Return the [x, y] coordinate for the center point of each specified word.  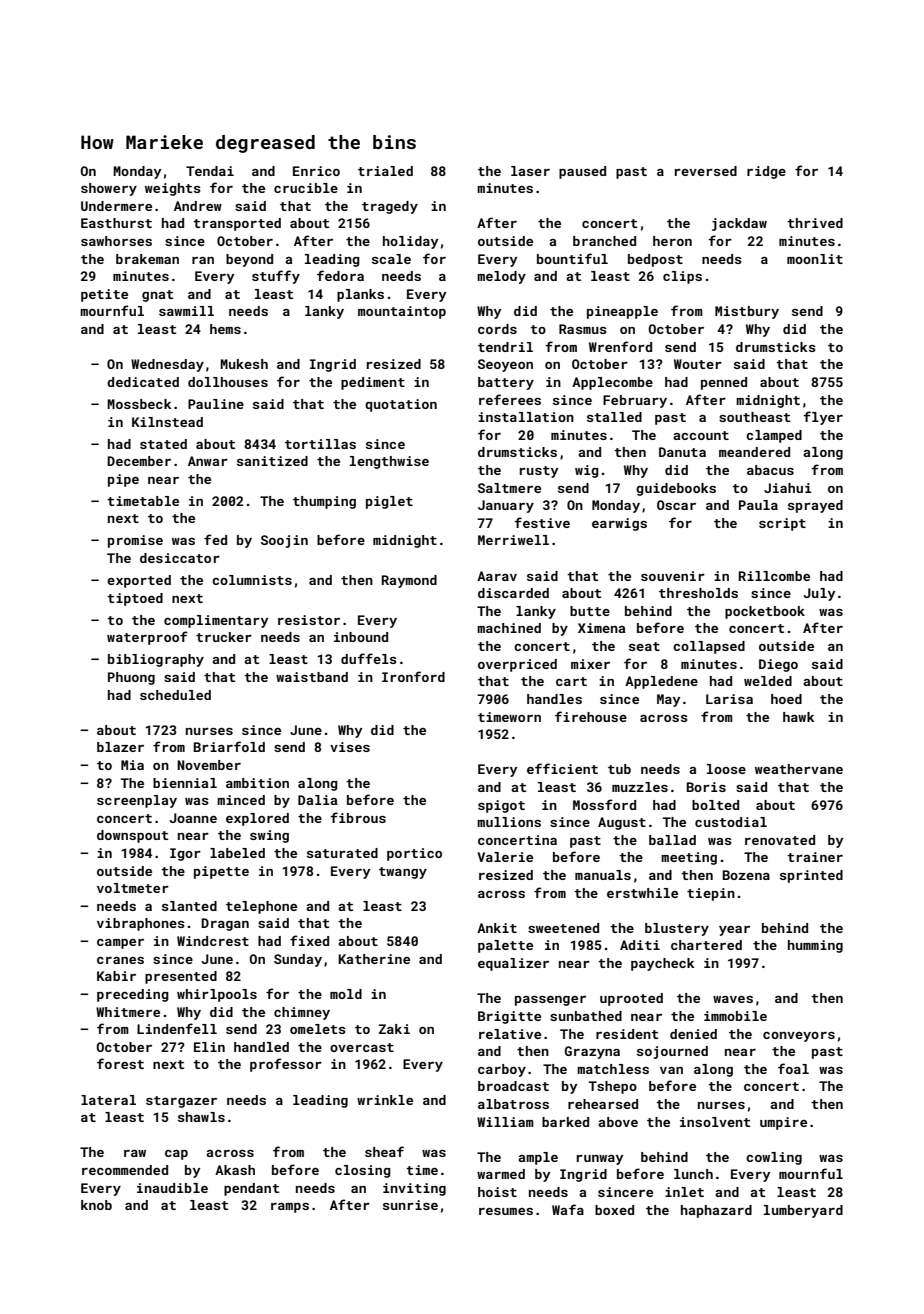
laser [530, 171]
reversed [706, 171]
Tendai [210, 171]
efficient [562, 768]
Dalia [317, 800]
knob [96, 1205]
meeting [689, 858]
